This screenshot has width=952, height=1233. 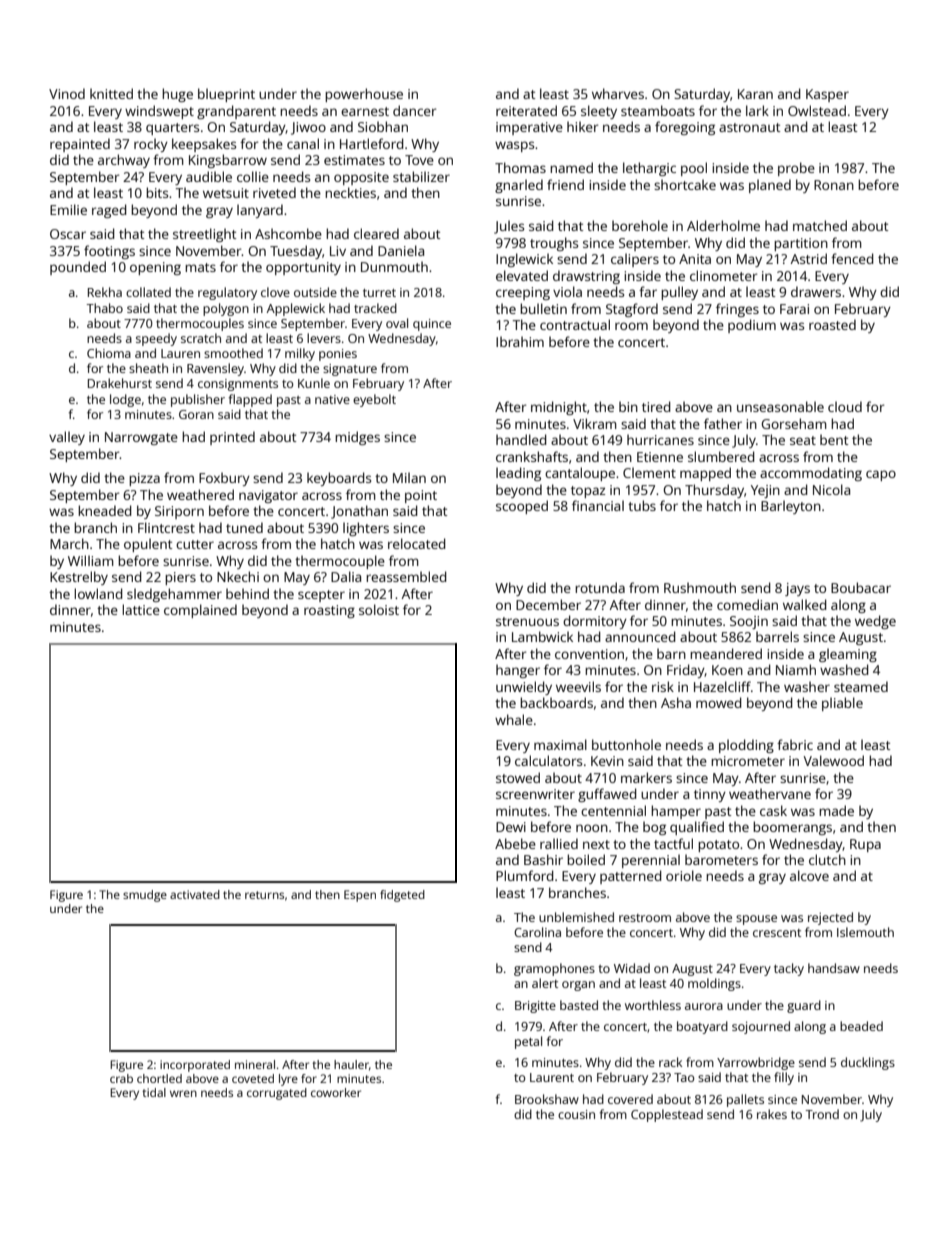 I want to click on unseasonable, so click(x=780, y=406).
